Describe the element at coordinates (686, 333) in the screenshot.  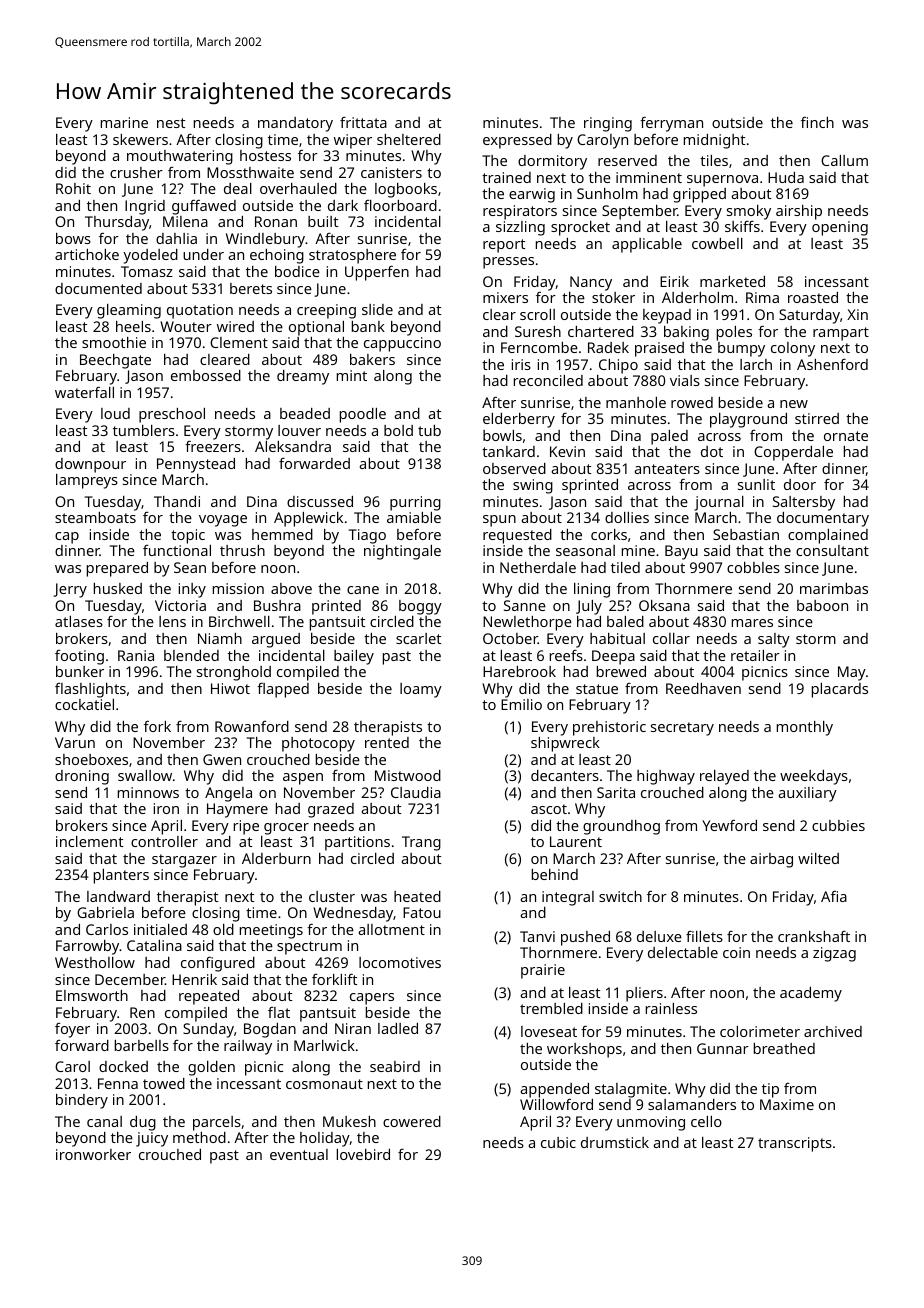
I see `baking` at that location.
